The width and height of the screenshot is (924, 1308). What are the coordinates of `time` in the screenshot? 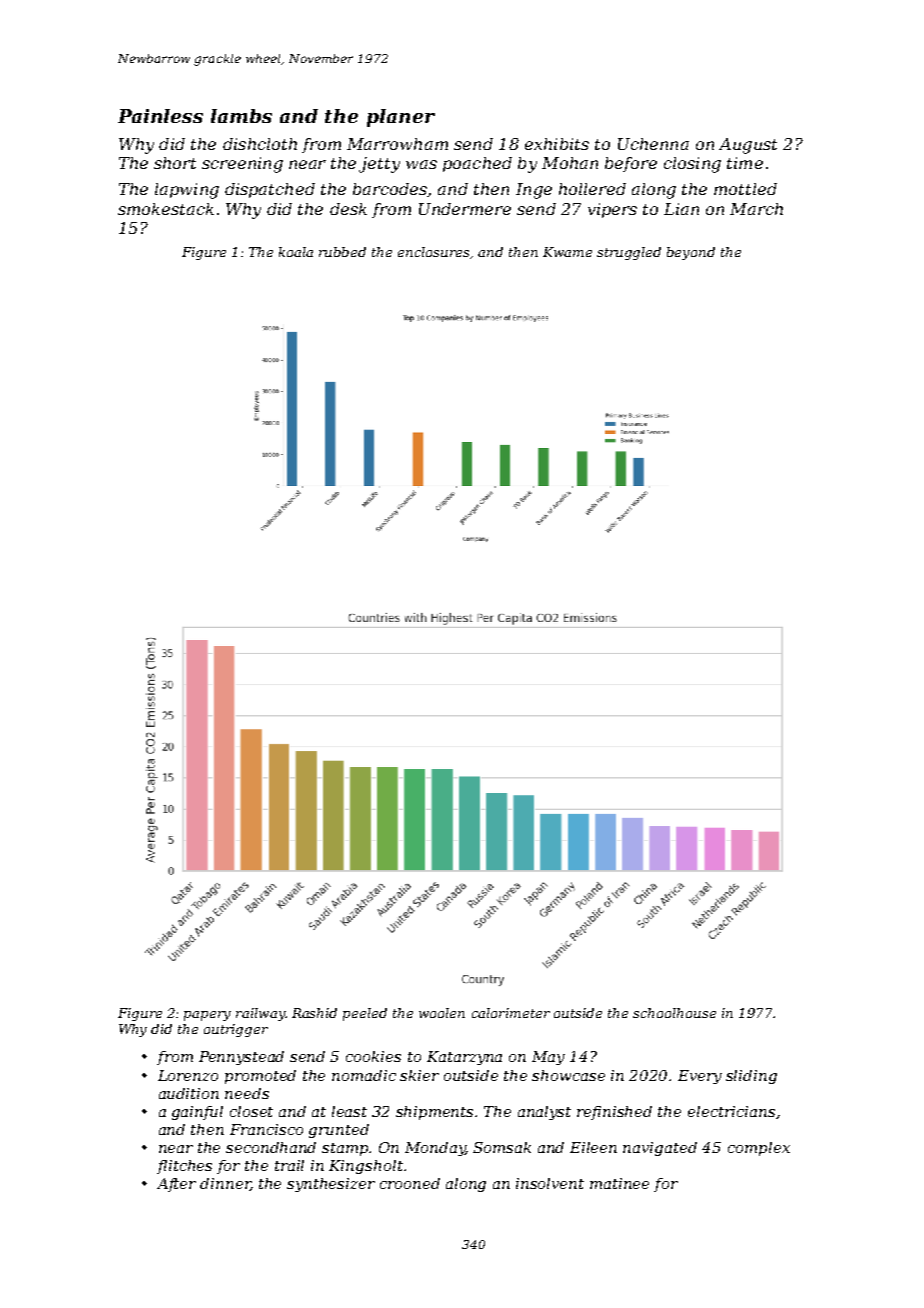 It's located at (745, 163).
